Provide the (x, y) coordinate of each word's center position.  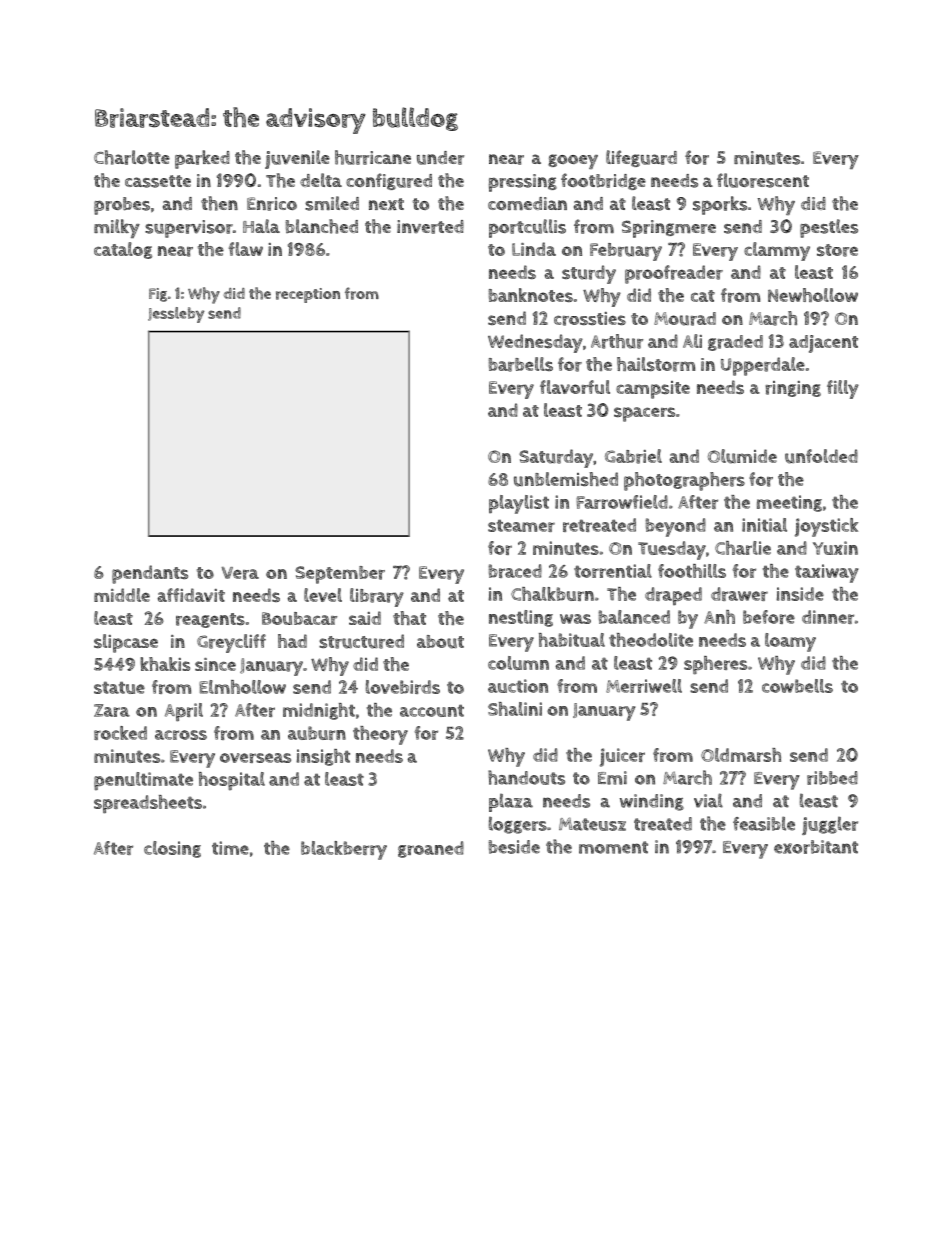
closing (172, 849)
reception (308, 295)
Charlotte (132, 157)
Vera (240, 573)
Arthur (617, 341)
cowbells (797, 686)
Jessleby (176, 315)
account (432, 711)
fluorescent (763, 180)
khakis (165, 664)
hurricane (373, 157)
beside (514, 847)
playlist (519, 504)
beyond (676, 527)
